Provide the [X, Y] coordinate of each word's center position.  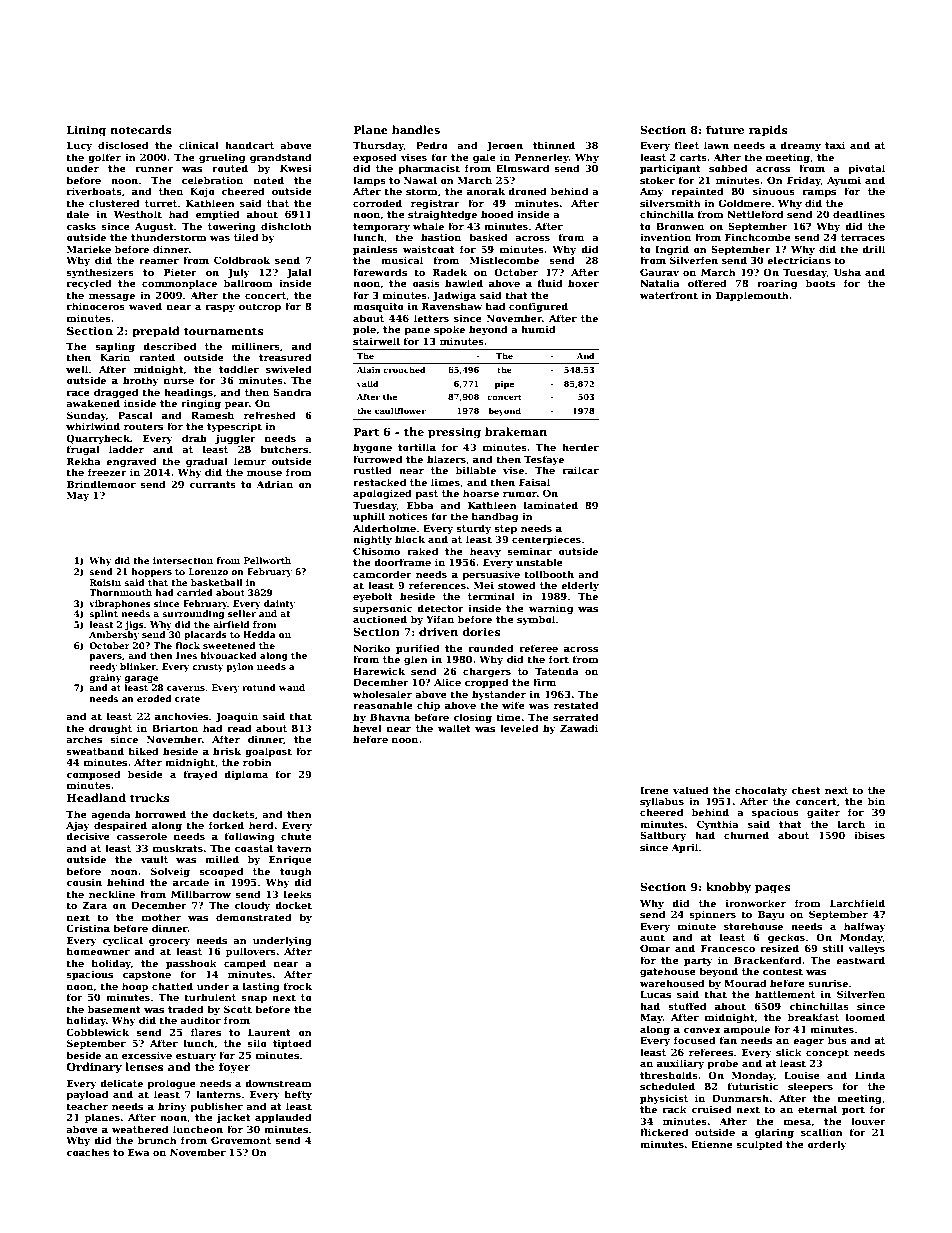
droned [527, 191]
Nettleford [755, 214]
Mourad [745, 983]
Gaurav [659, 272]
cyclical [122, 941]
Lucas [655, 994]
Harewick [379, 671]
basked [488, 237]
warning [551, 609]
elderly [580, 586]
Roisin [105, 582]
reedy [103, 667]
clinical [199, 145]
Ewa [139, 1152]
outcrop [260, 307]
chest [806, 790]
